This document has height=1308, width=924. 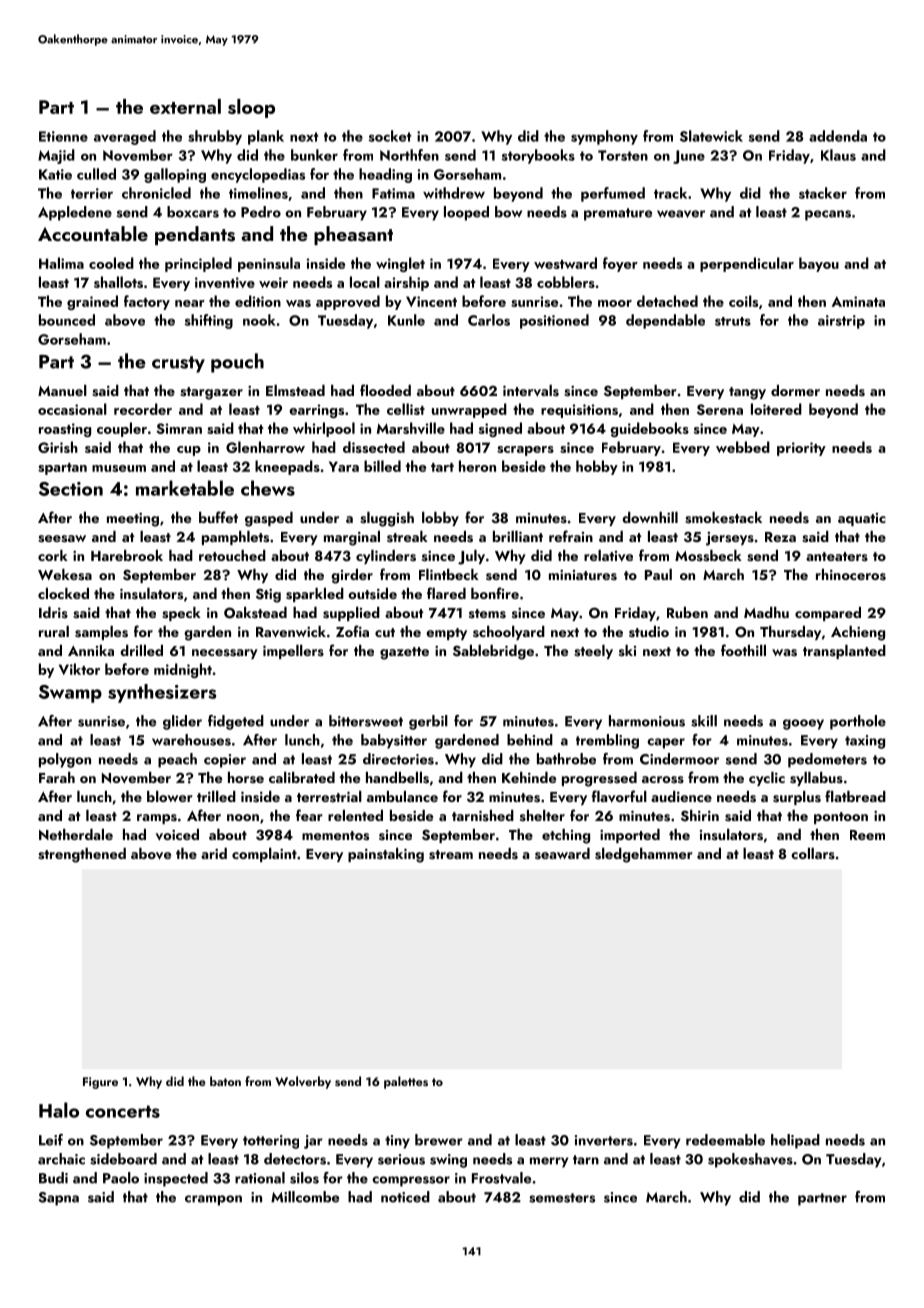 I want to click on syllabus, so click(x=816, y=779).
